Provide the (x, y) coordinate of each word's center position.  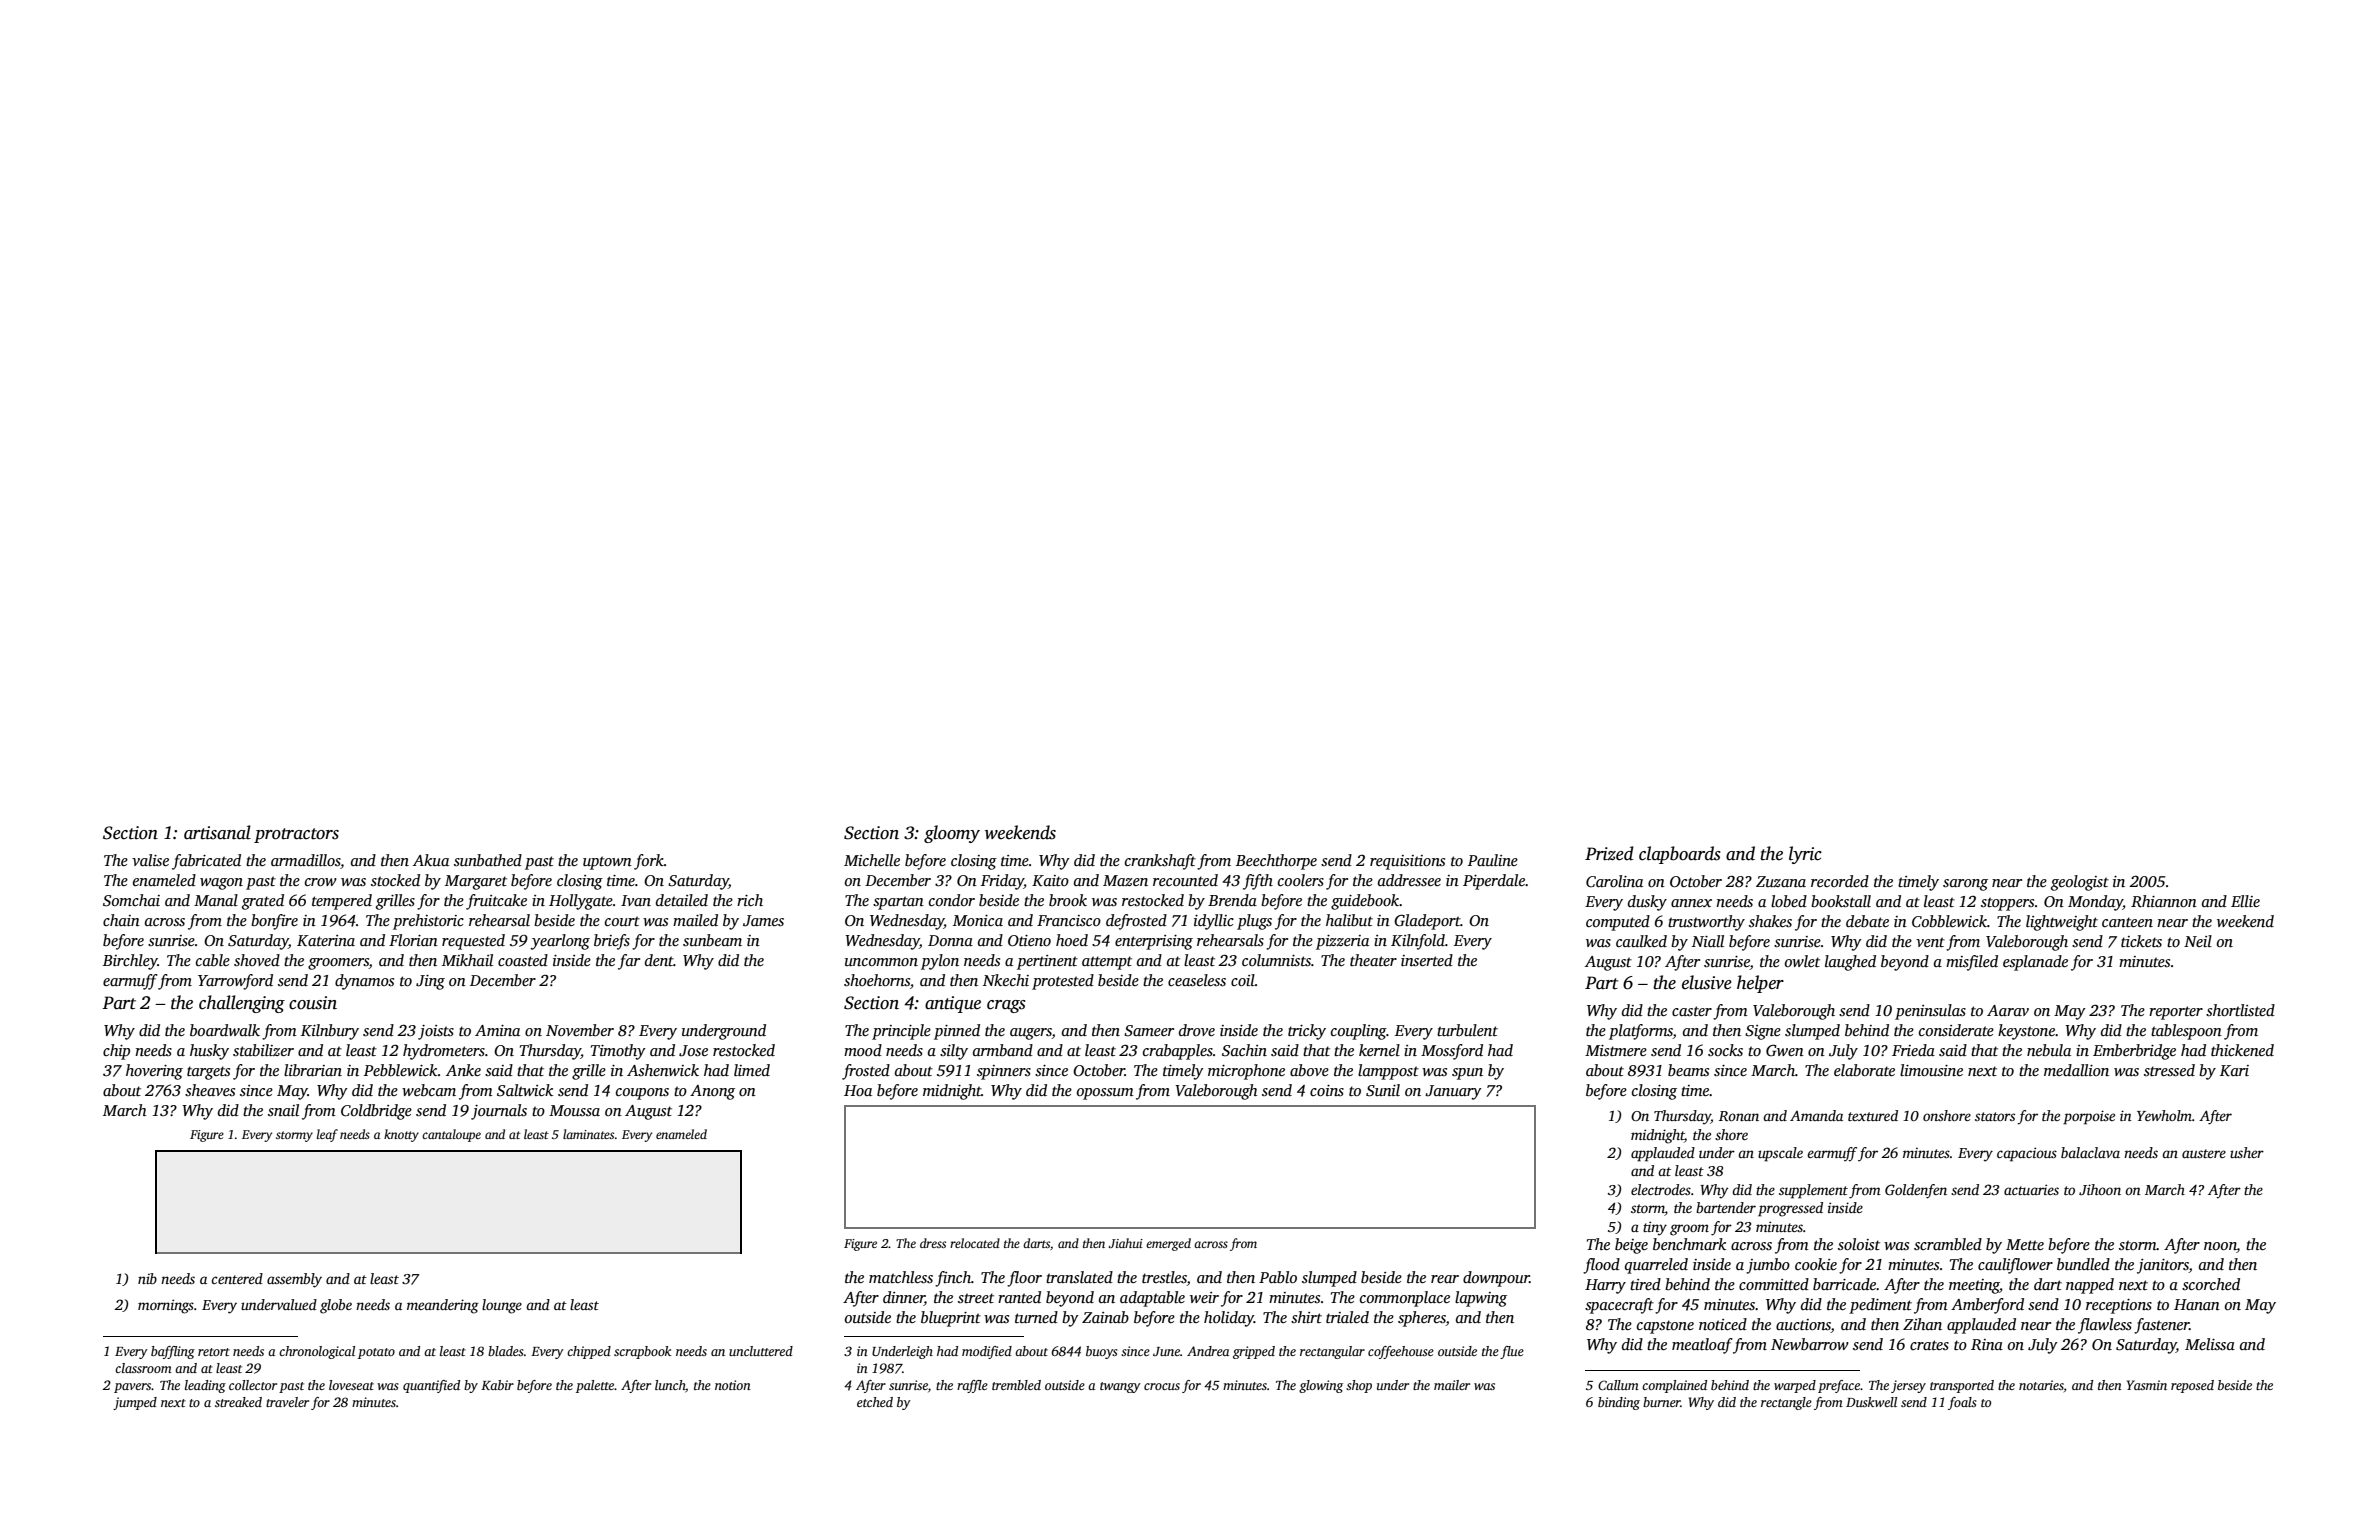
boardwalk (225, 1030)
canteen (2127, 922)
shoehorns (877, 980)
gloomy (952, 834)
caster (1692, 1011)
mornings (166, 1306)
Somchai (131, 900)
